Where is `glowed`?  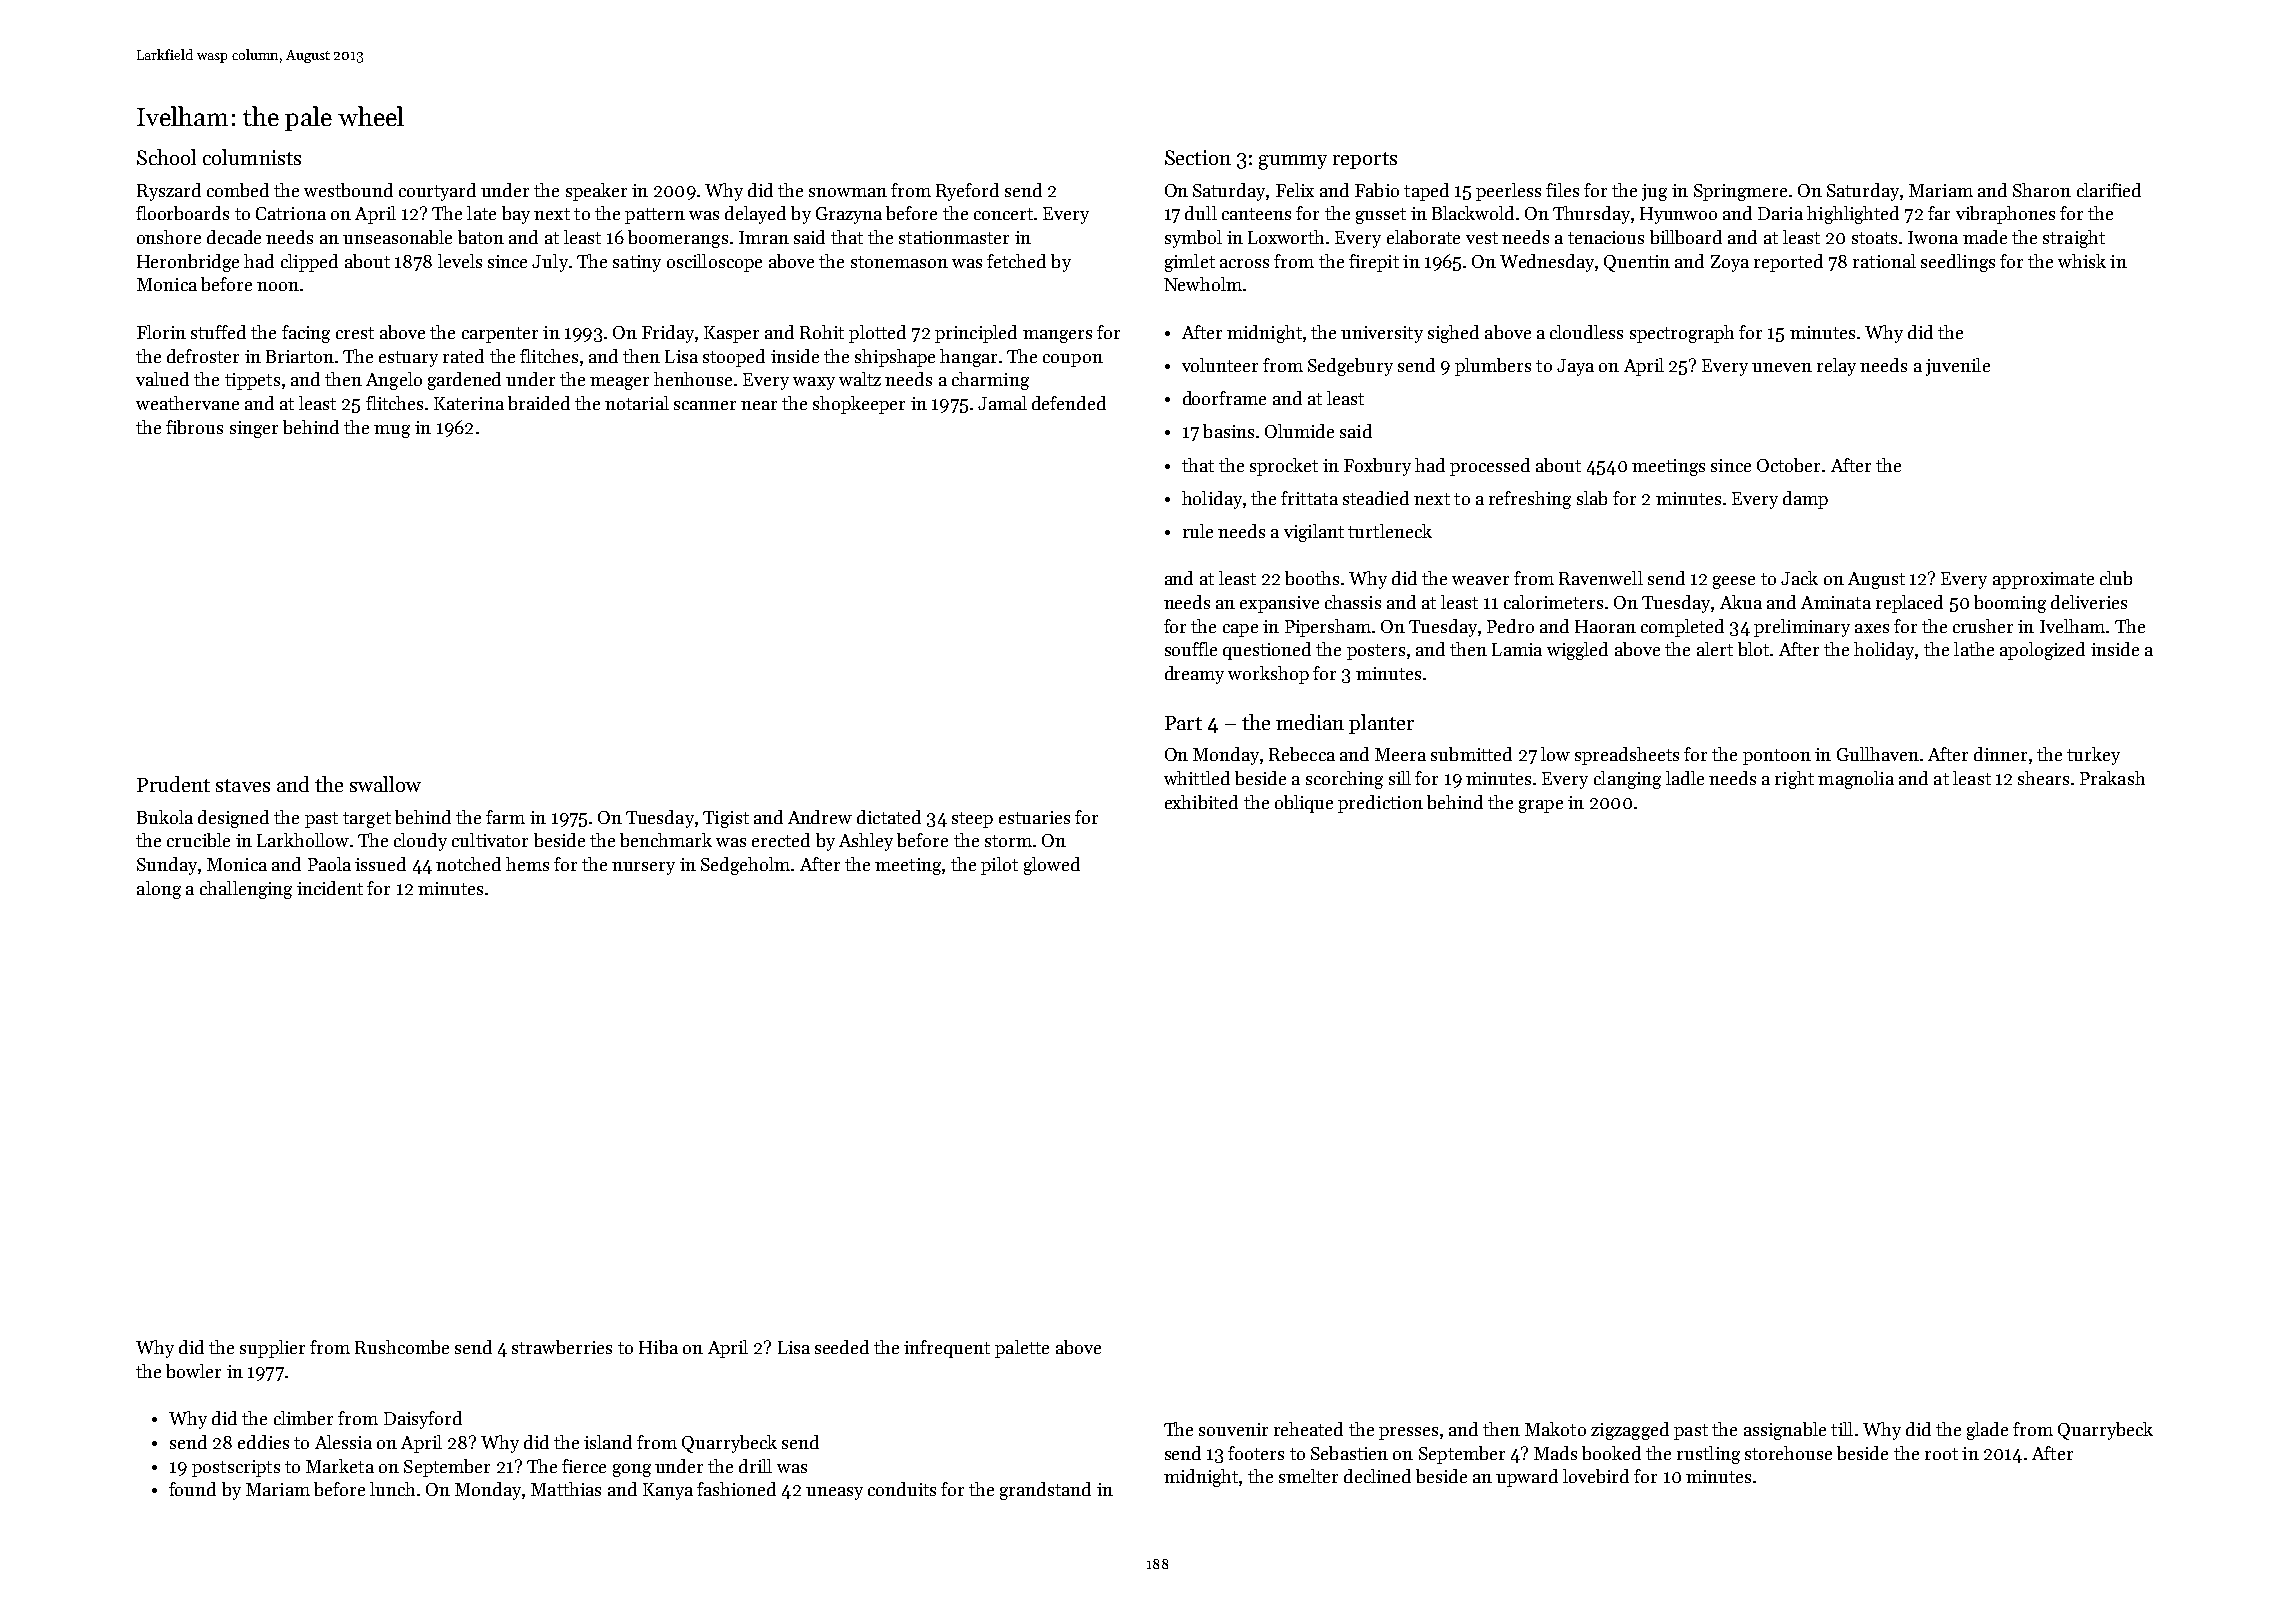
glowed is located at coordinates (1052, 866).
